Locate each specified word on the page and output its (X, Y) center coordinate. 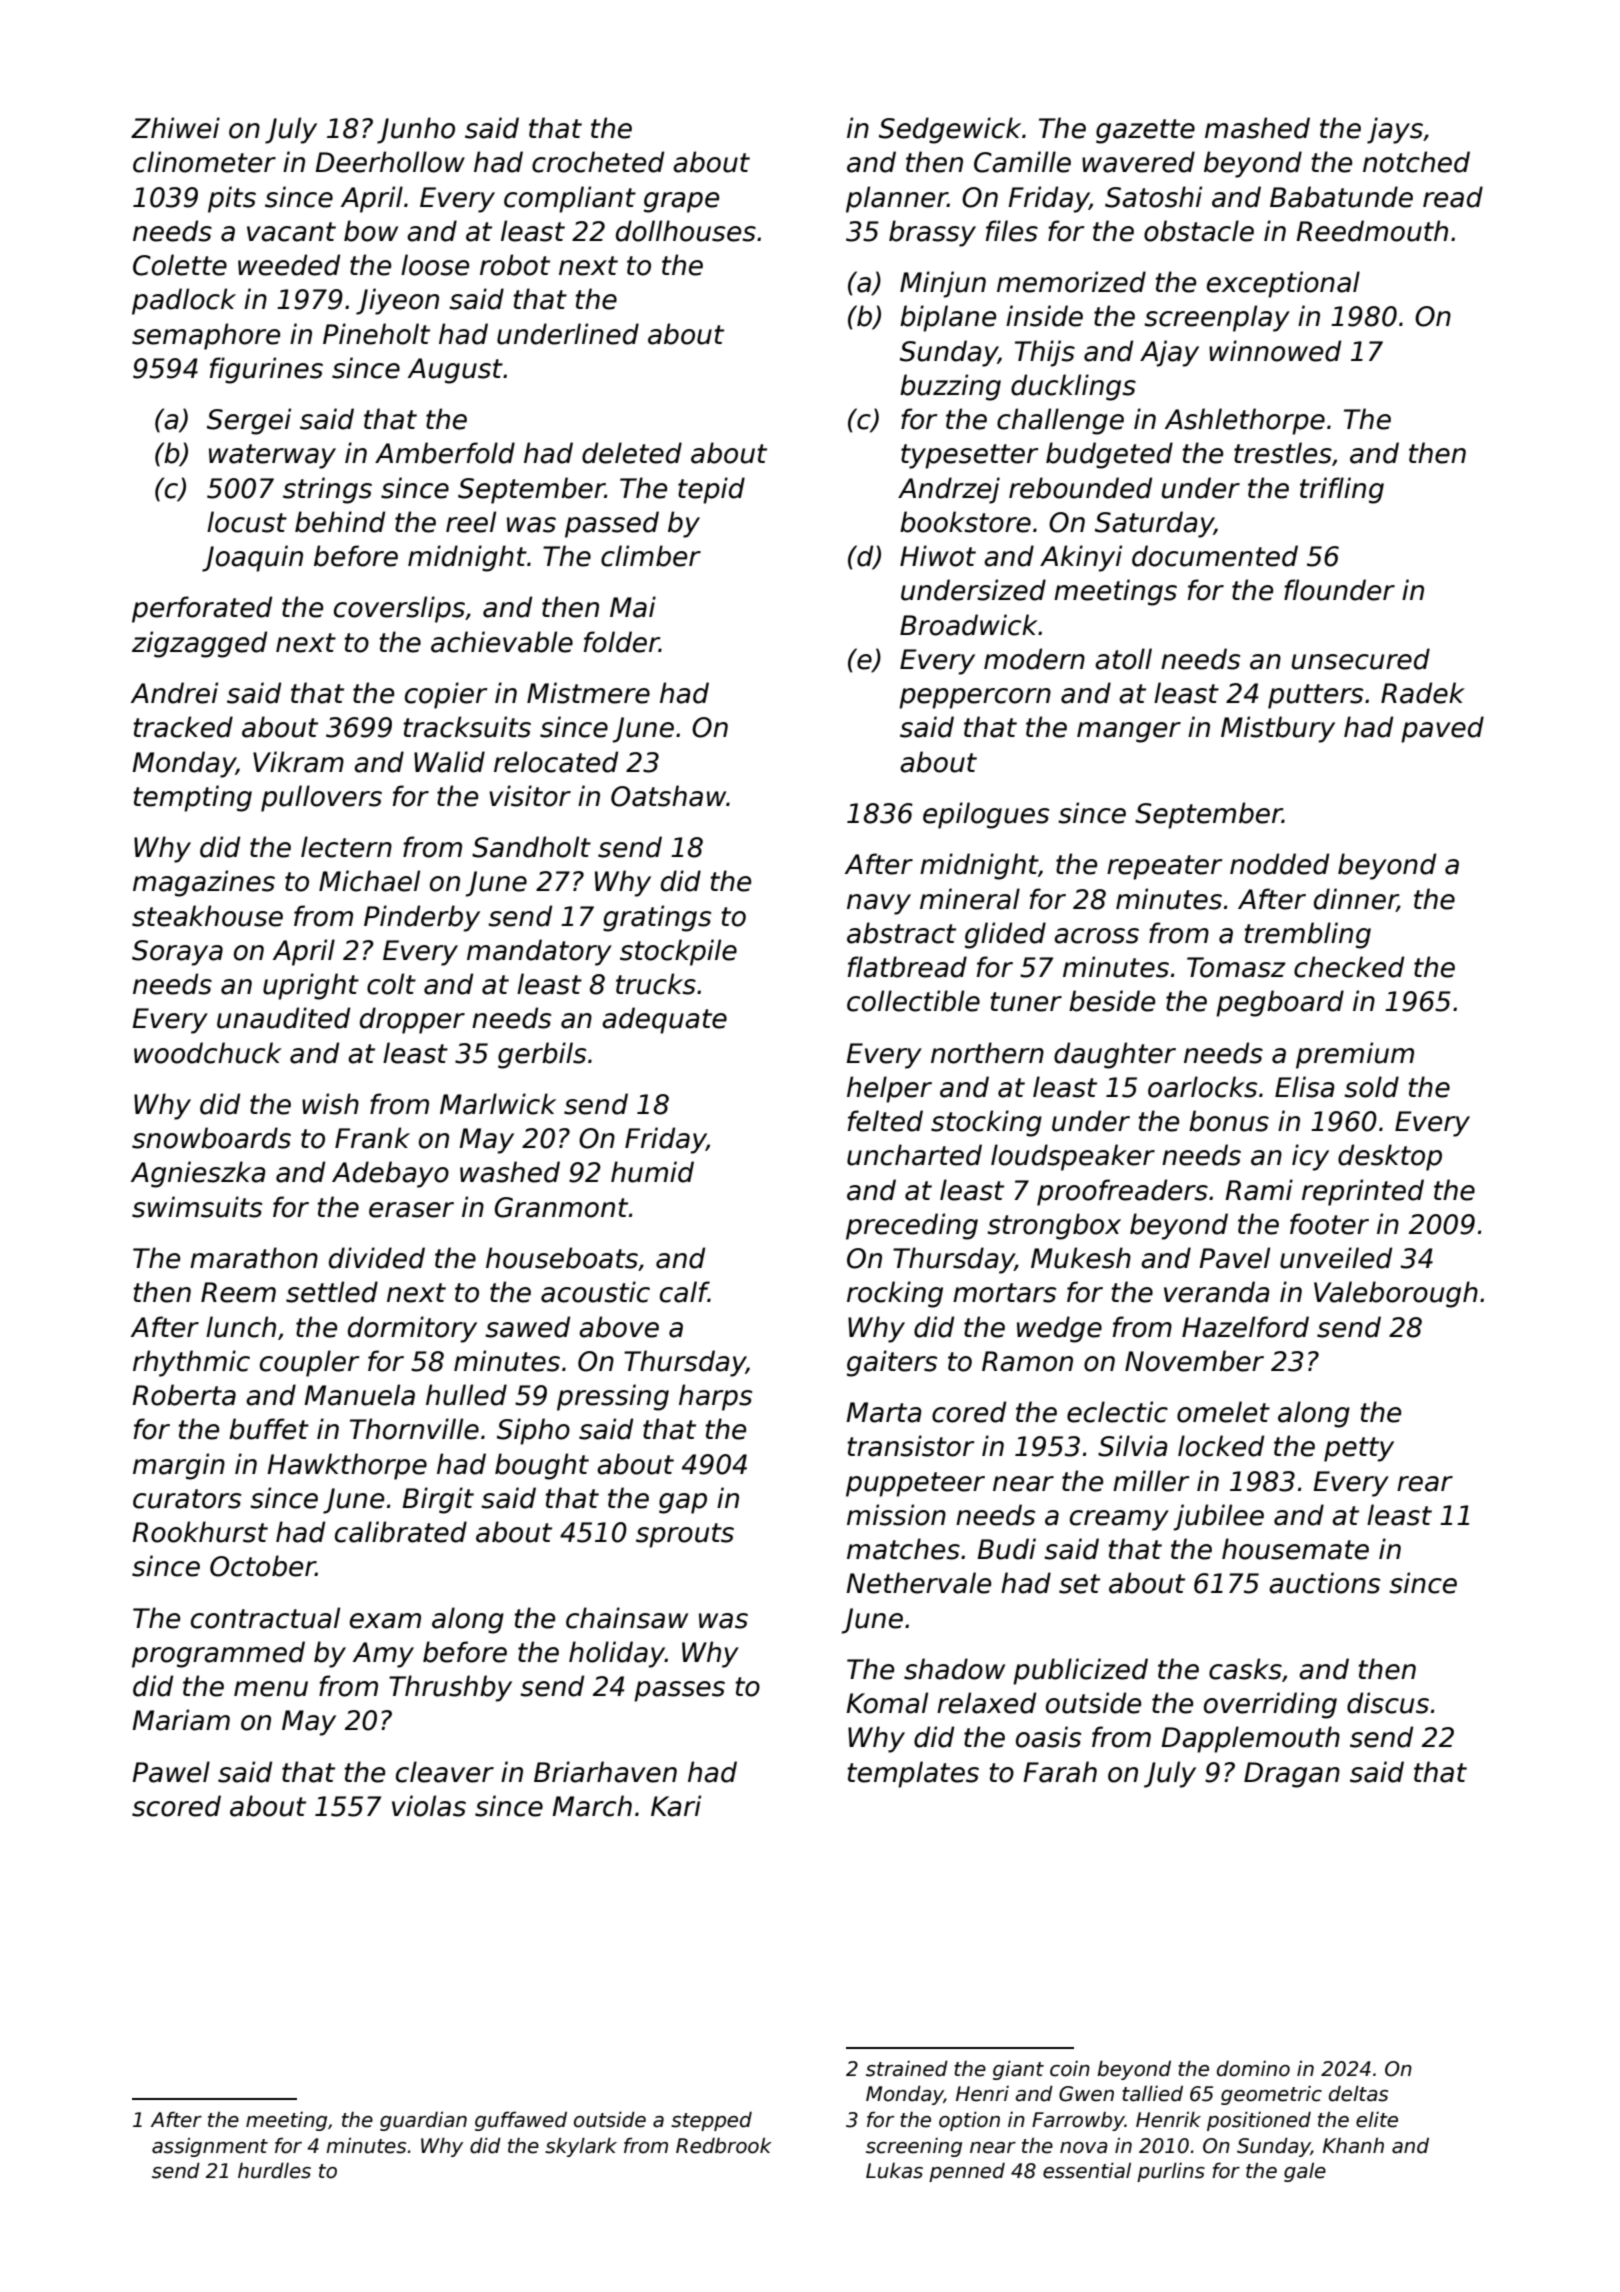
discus (1388, 1703)
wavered (1138, 162)
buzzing (950, 387)
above (619, 1327)
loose (435, 265)
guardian (423, 2121)
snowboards (211, 1138)
